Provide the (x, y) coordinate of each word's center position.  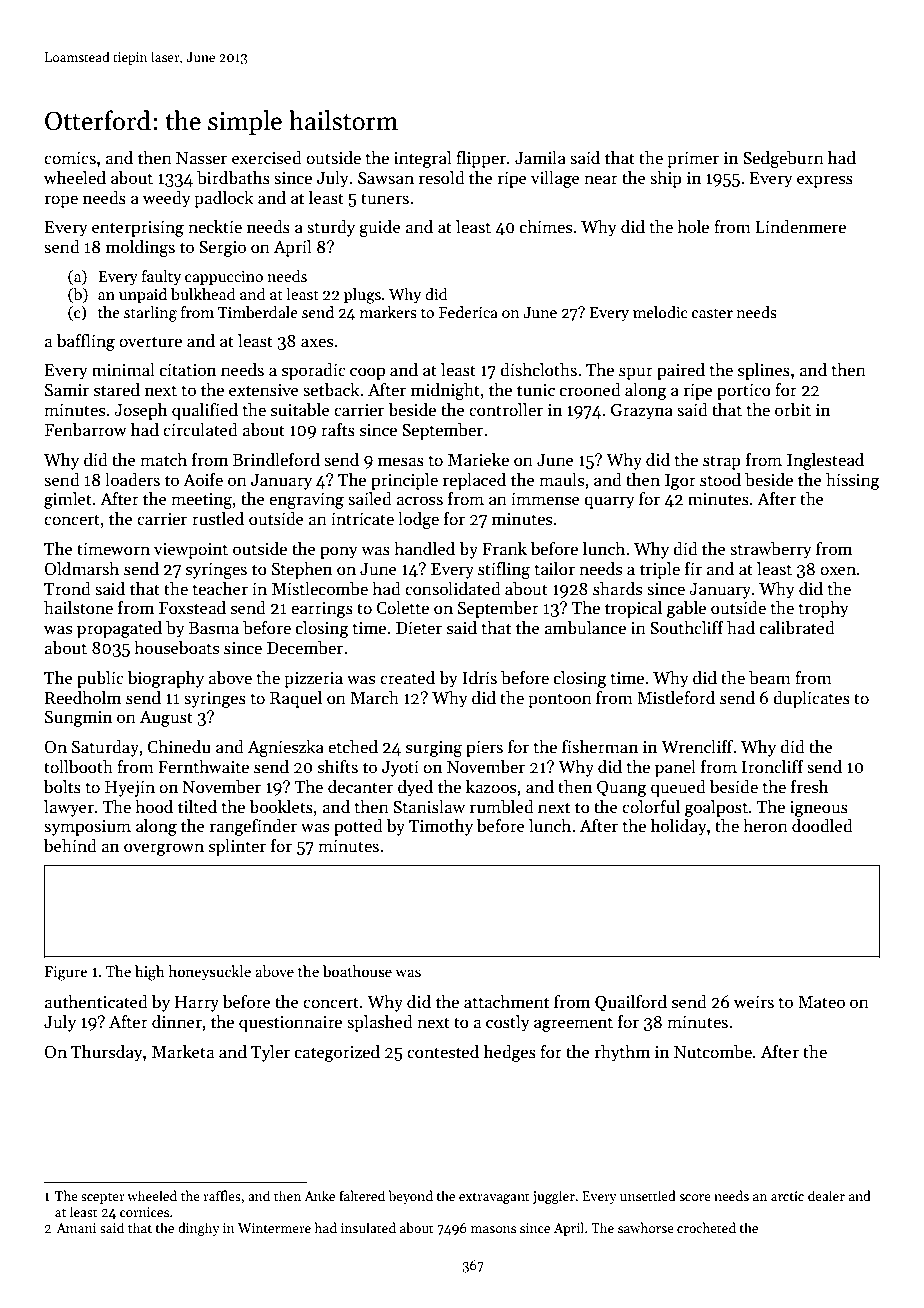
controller (506, 410)
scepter (103, 1198)
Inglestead (825, 461)
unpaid (143, 295)
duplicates (811, 699)
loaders (132, 480)
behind (70, 846)
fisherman (600, 747)
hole (693, 227)
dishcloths (538, 370)
